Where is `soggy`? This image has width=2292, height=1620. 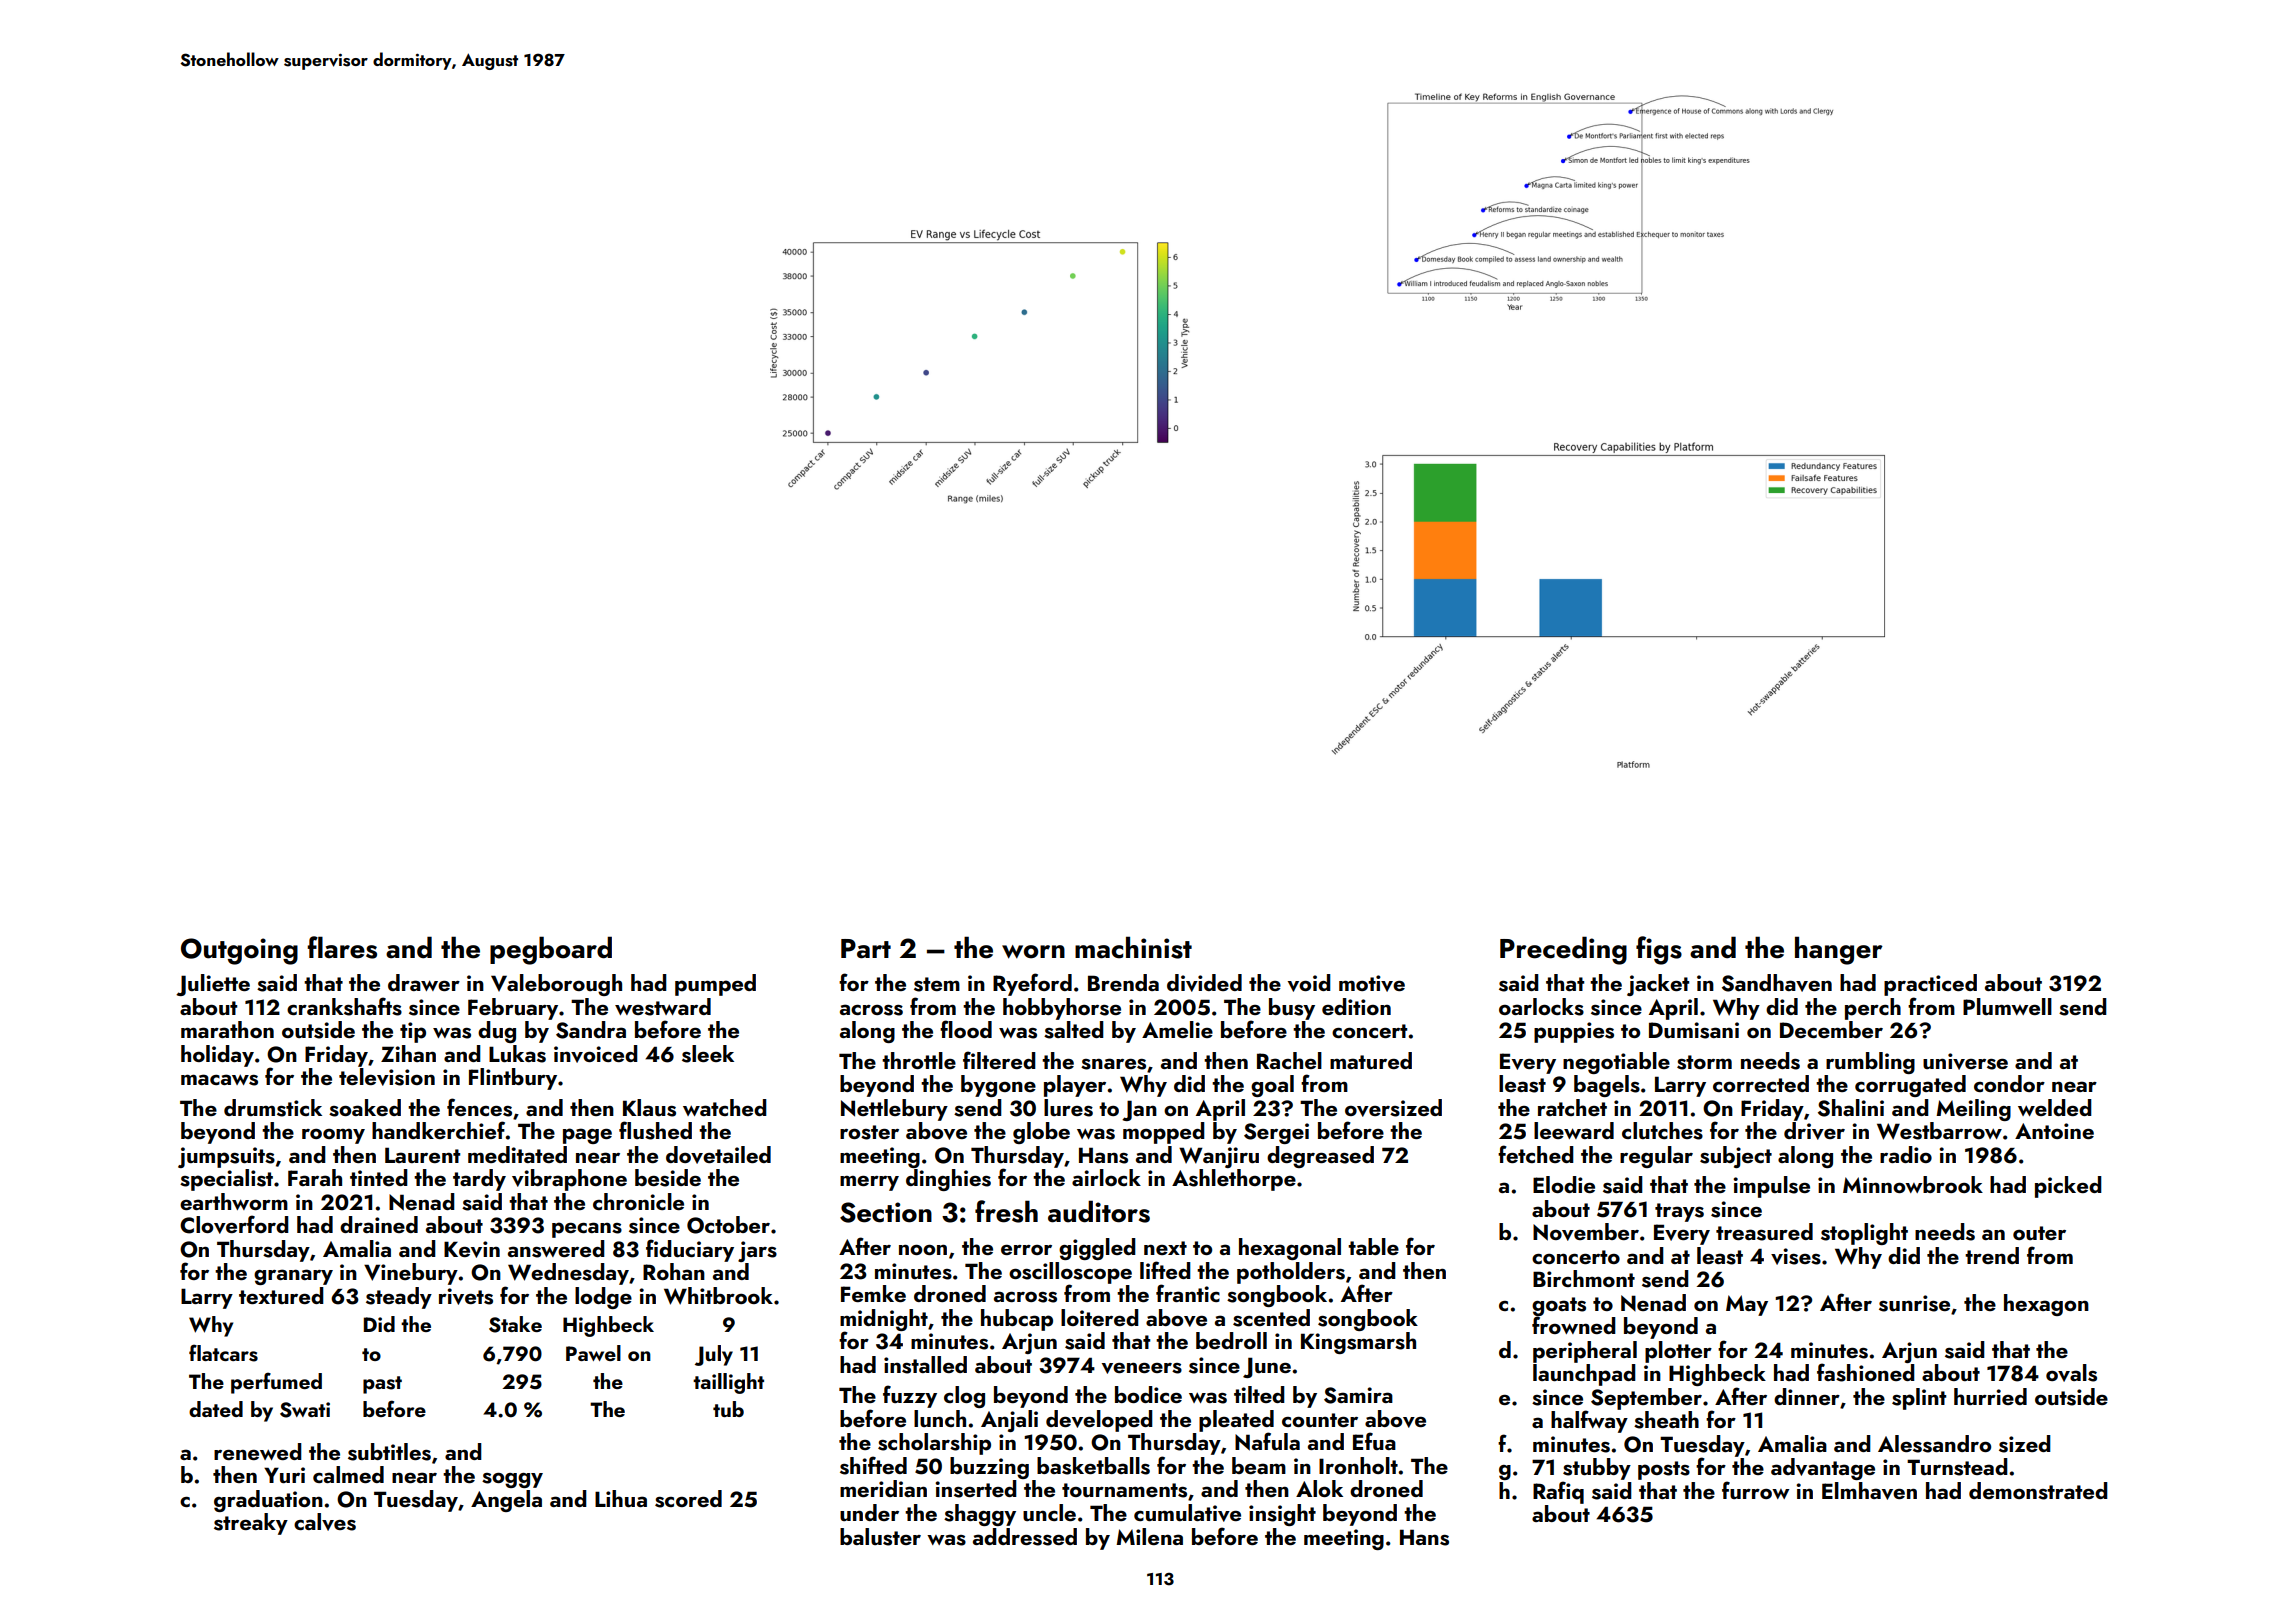
soggy is located at coordinates (512, 1480).
